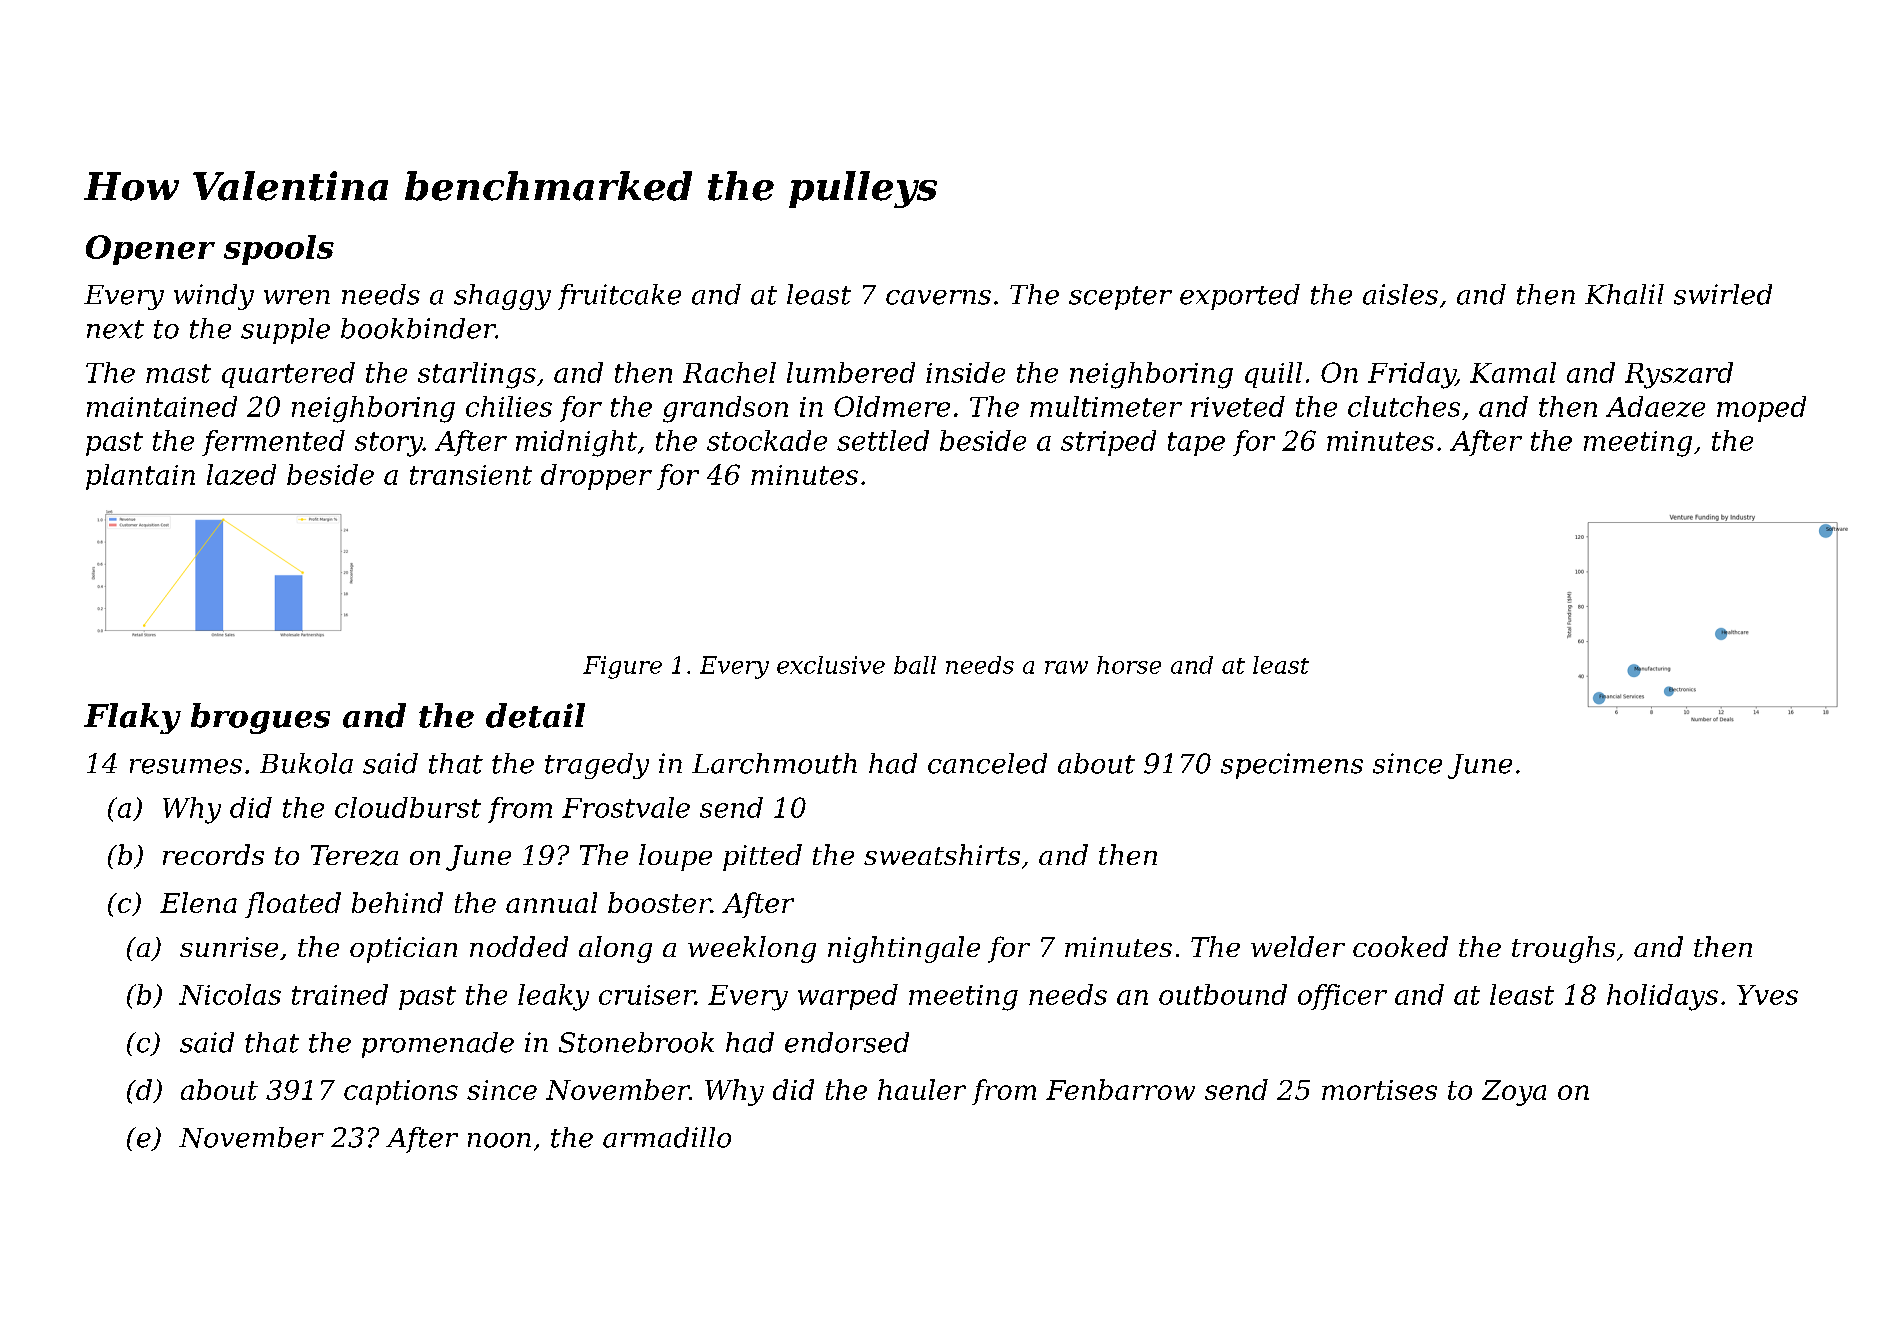  I want to click on aisles, so click(1400, 294).
